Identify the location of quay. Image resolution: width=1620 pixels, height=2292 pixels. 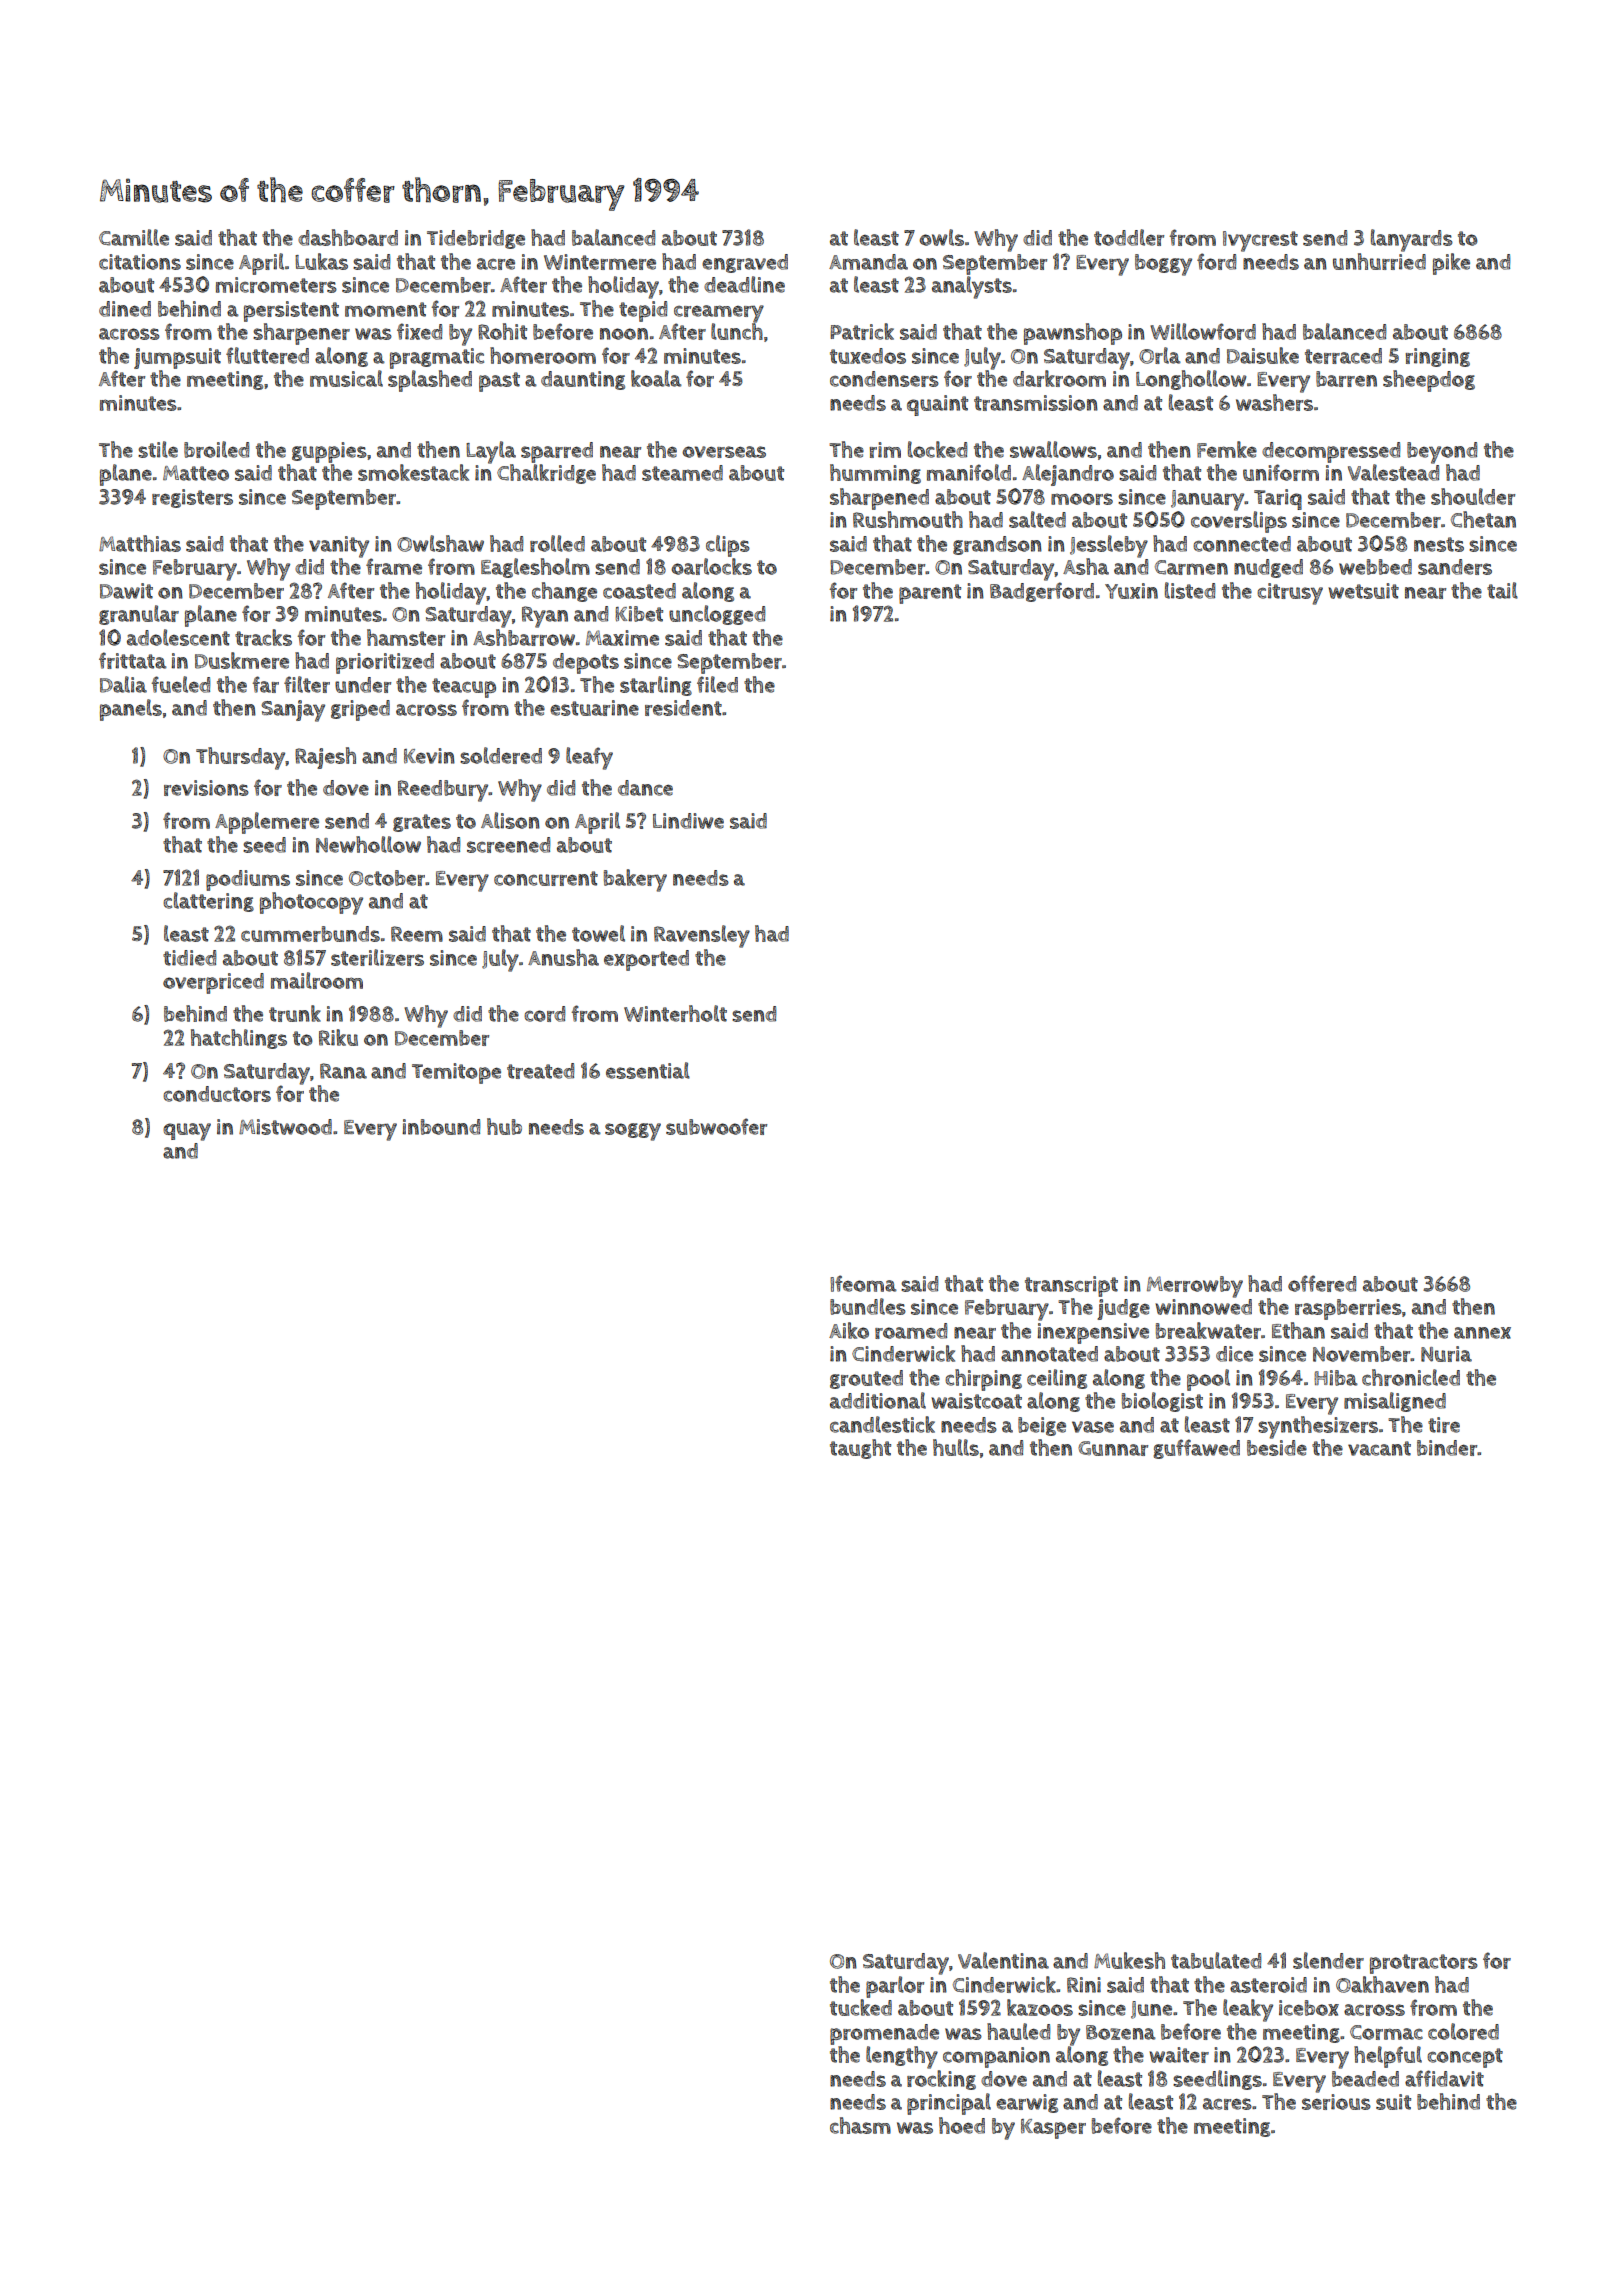
(187, 1132).
